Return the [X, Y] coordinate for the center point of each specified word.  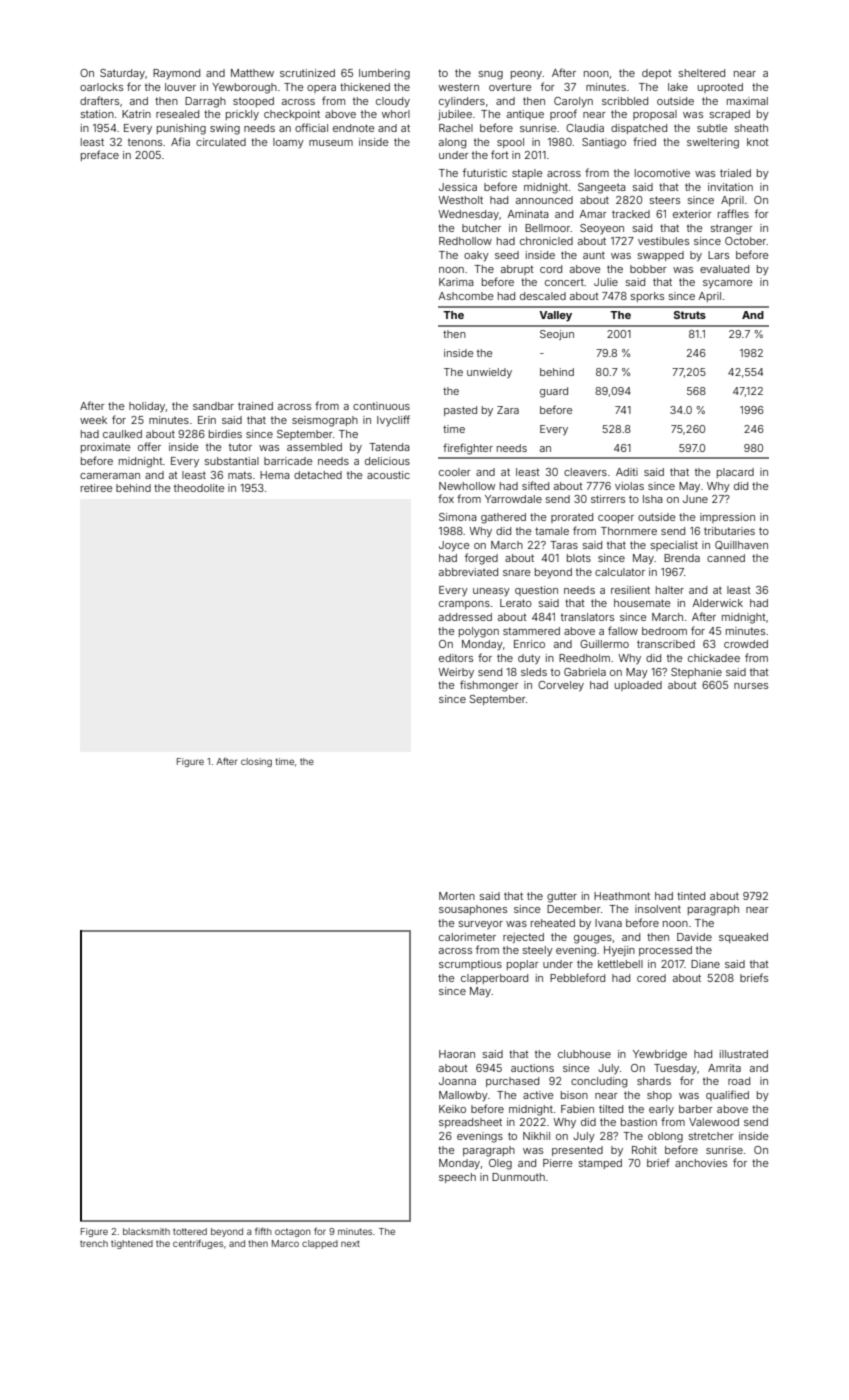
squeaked [743, 938]
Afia [180, 141]
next [350, 1243]
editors [456, 658]
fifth [263, 1231]
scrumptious [470, 965]
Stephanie [696, 673]
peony [526, 75]
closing [256, 762]
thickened [365, 87]
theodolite [199, 488]
